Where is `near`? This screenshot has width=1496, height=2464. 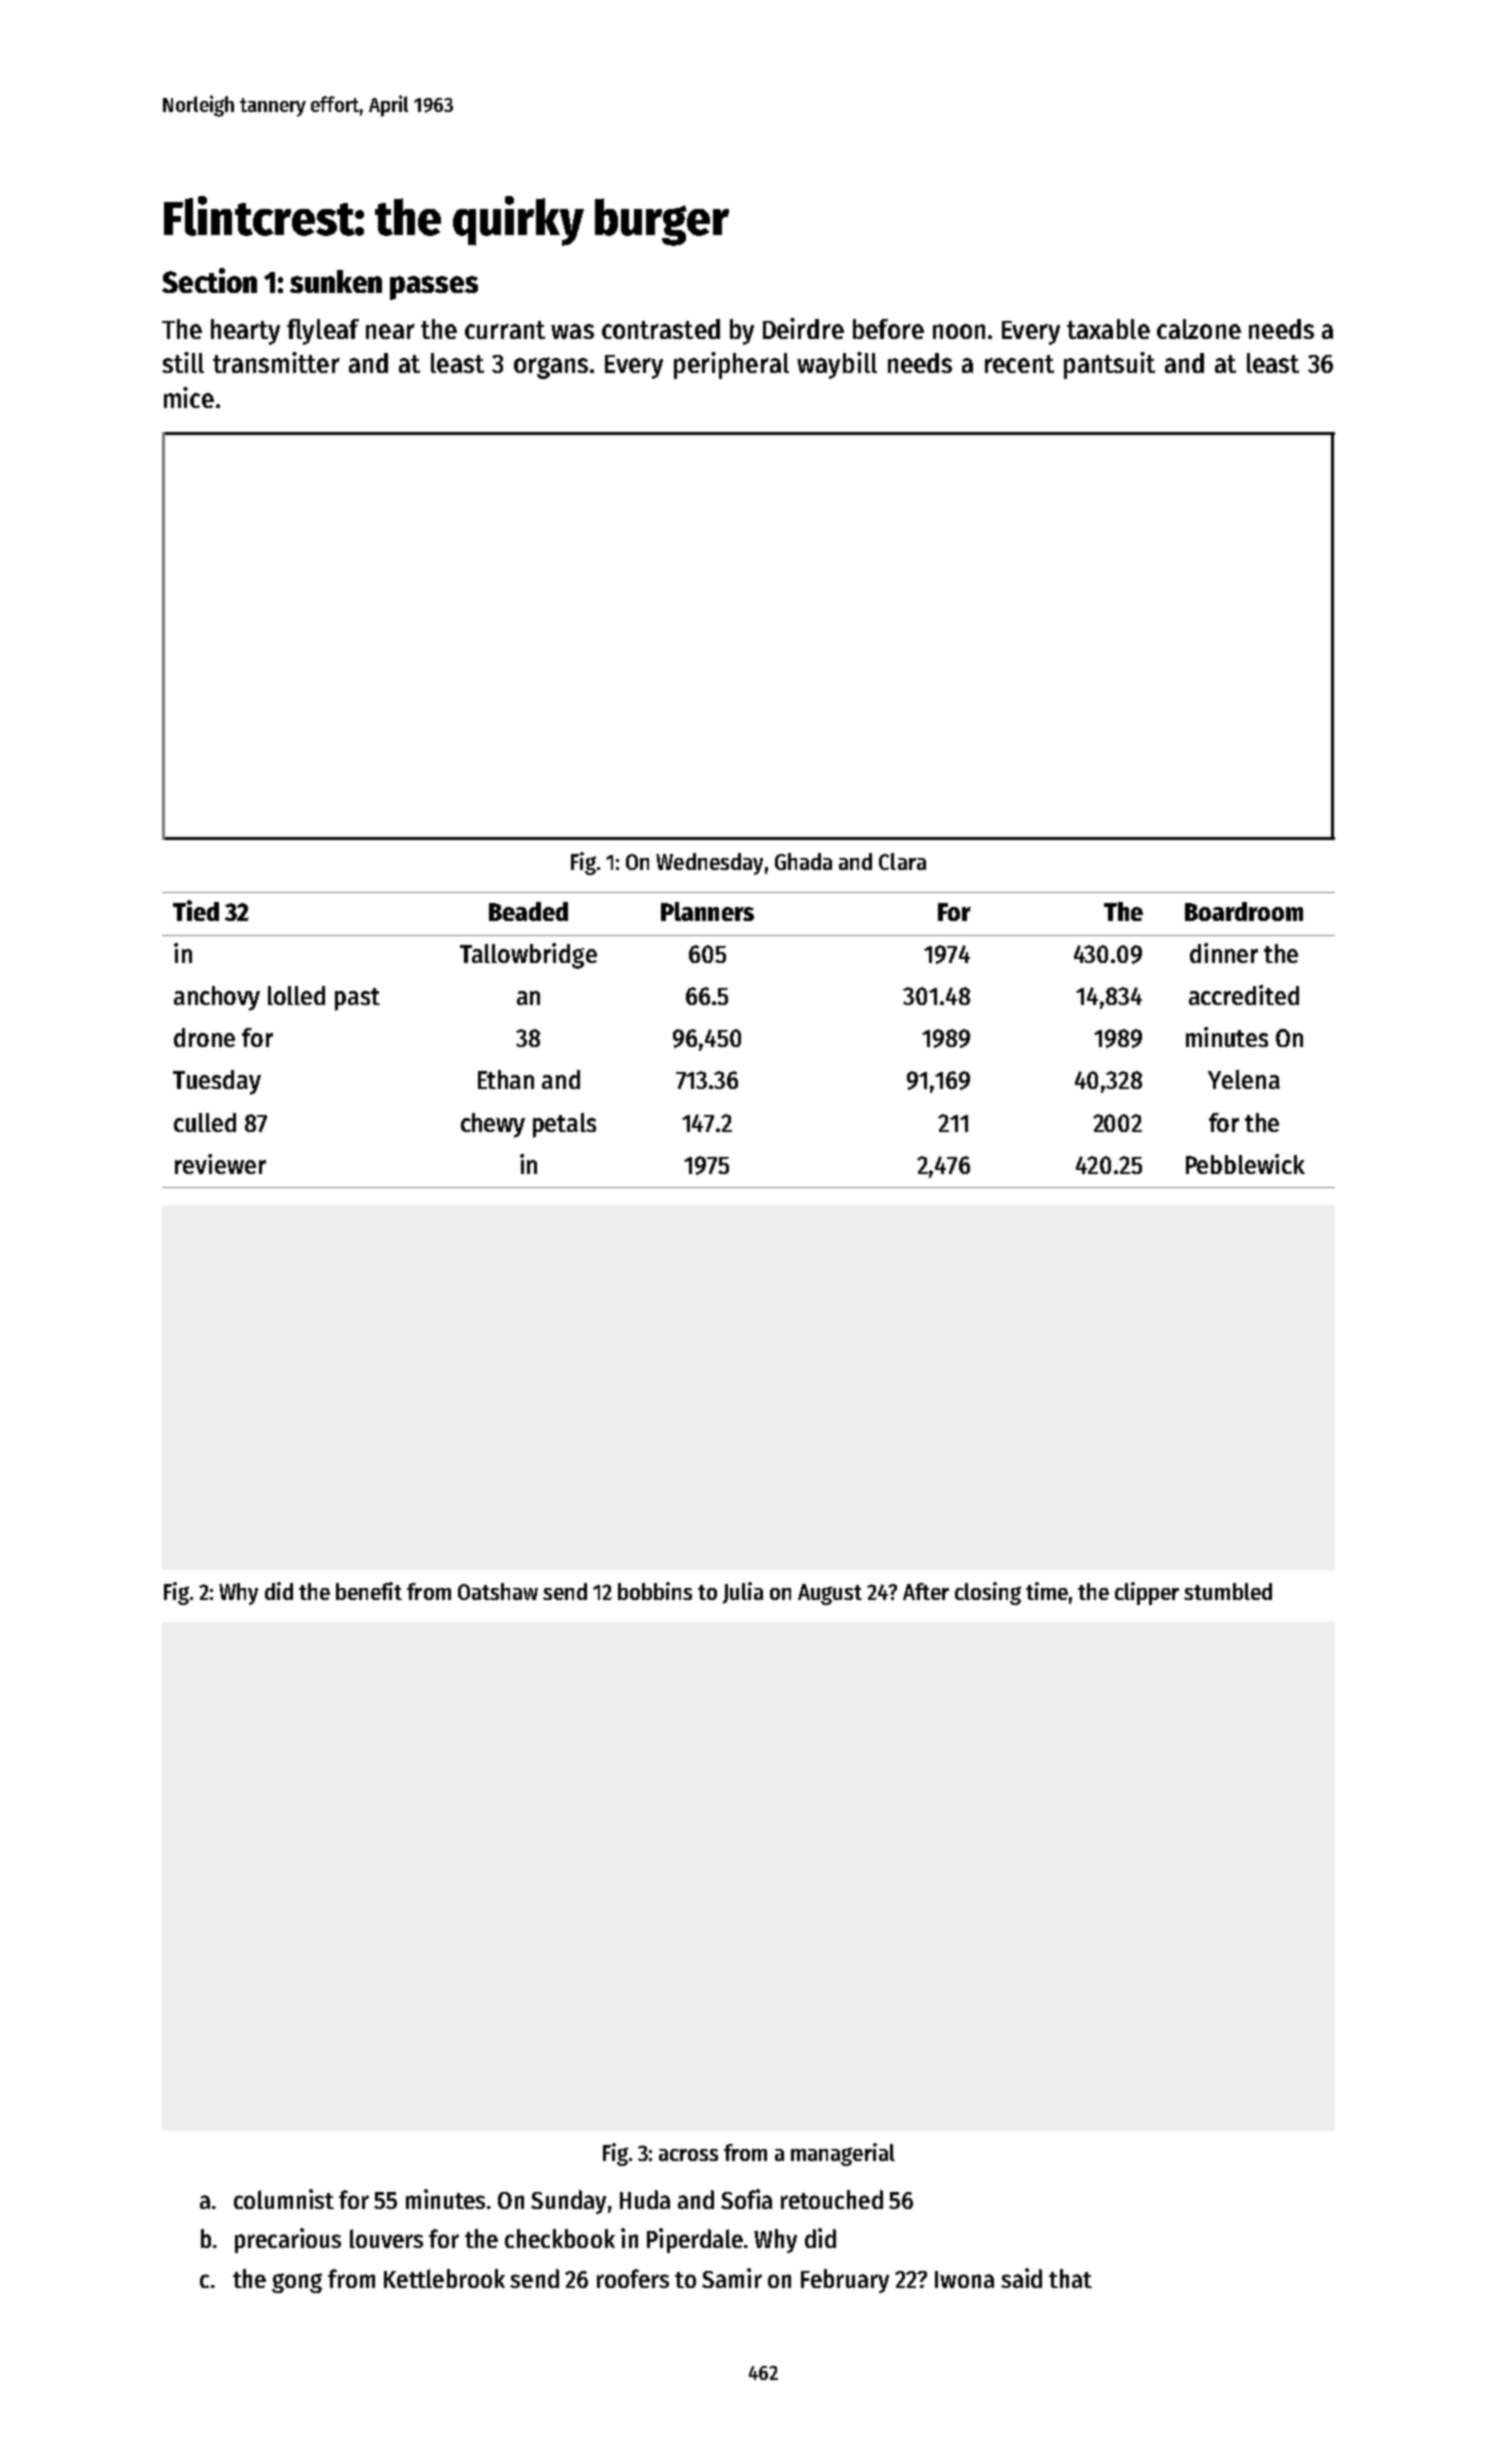
near is located at coordinates (390, 331).
